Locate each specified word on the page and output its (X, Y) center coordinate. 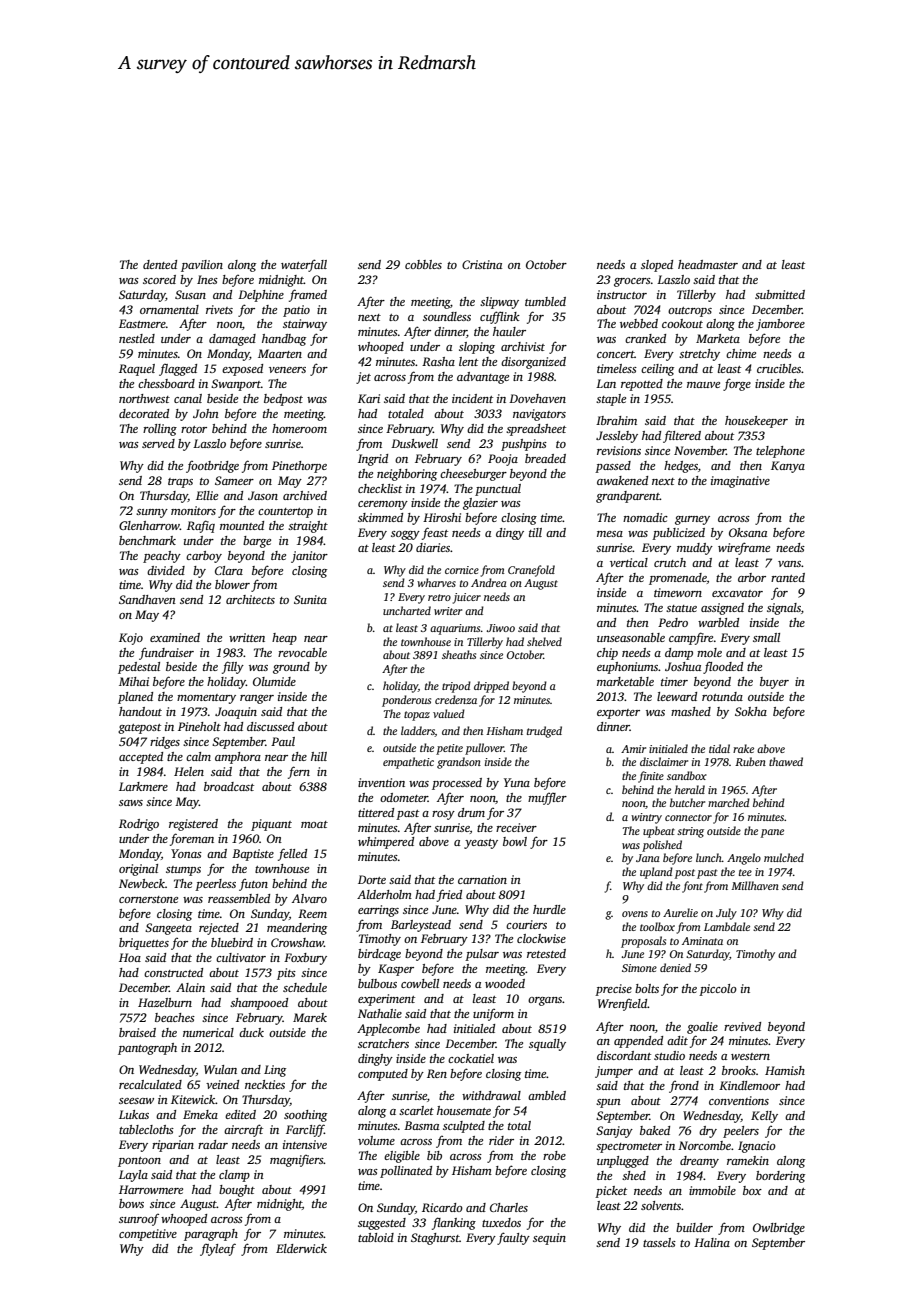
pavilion (202, 266)
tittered (376, 812)
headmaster (708, 264)
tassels (659, 1242)
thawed (786, 761)
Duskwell (414, 443)
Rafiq (201, 526)
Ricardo (442, 1207)
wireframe (744, 548)
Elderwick (301, 1248)
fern (299, 772)
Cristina (482, 264)
